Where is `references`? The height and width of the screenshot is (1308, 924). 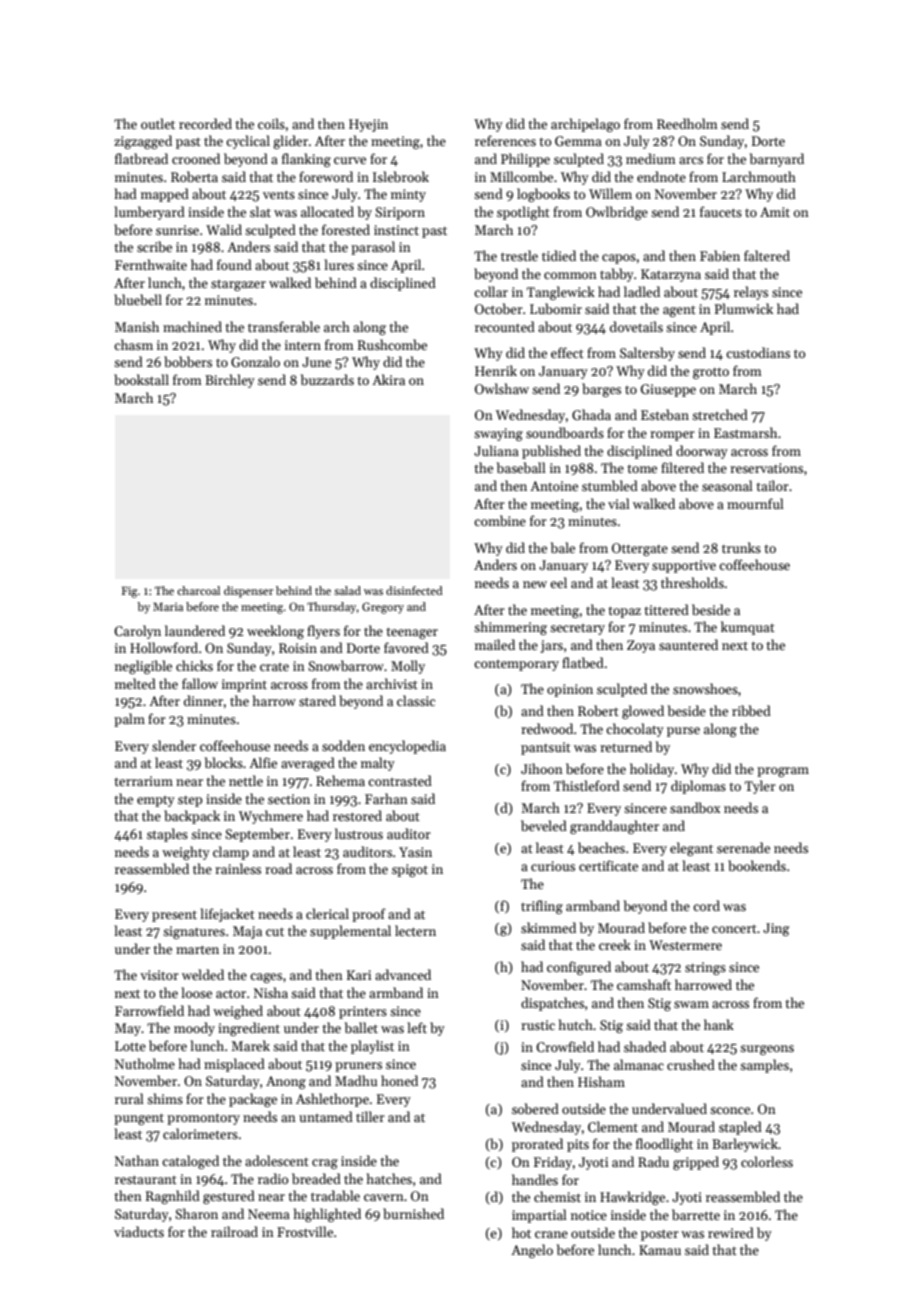
references is located at coordinates (505, 140).
